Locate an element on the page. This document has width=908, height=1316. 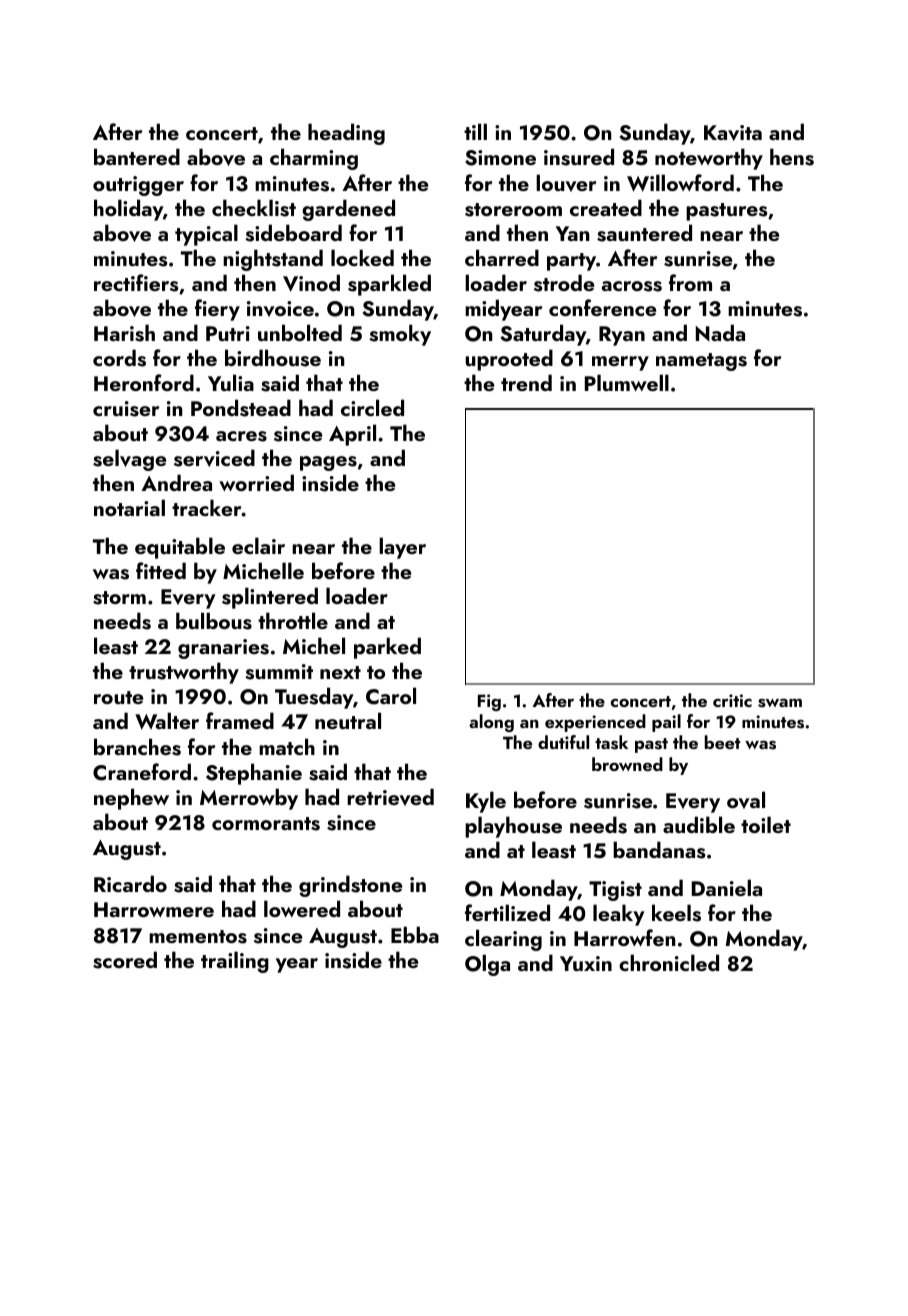
trend is located at coordinates (526, 382).
